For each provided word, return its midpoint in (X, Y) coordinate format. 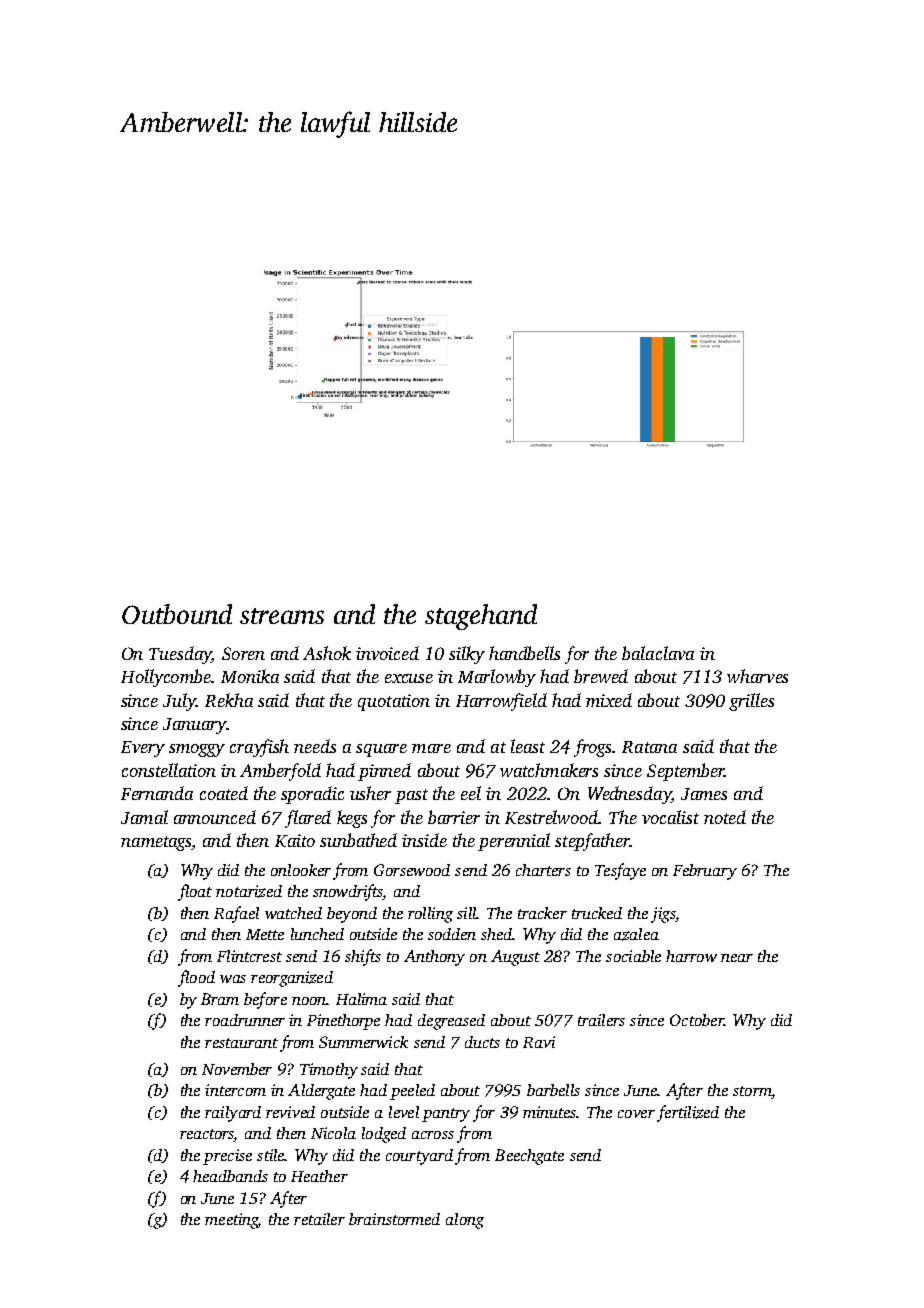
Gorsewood (412, 870)
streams (282, 616)
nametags (156, 843)
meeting (232, 1221)
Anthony (434, 958)
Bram (220, 999)
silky (467, 655)
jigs (663, 915)
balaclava (658, 653)
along (465, 1221)
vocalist (670, 817)
